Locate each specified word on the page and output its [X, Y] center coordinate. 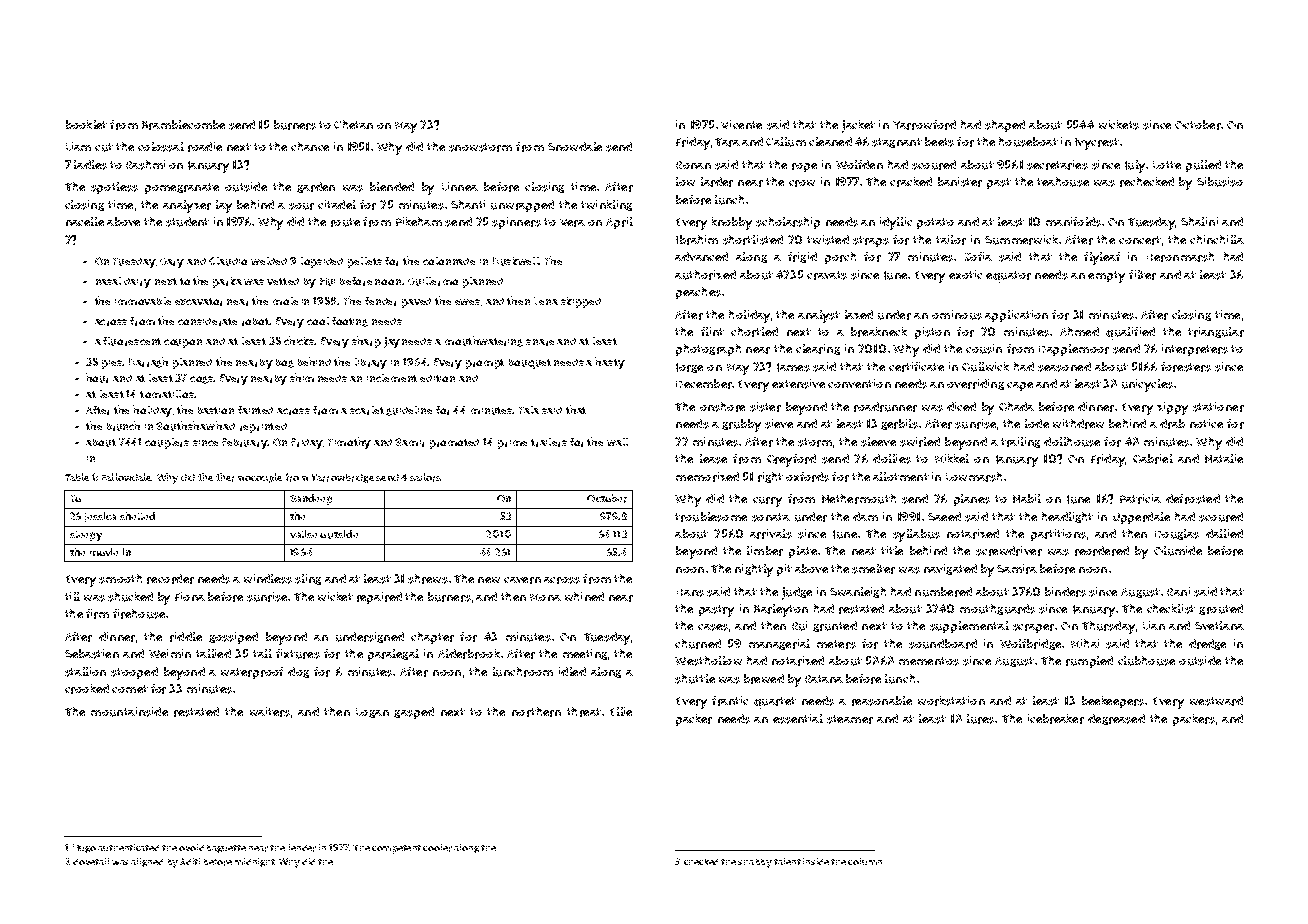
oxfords [807, 477]
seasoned [1064, 367]
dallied [1224, 533]
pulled [1203, 166]
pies [112, 364]
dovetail [91, 861]
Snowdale [575, 146]
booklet [86, 124]
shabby [755, 863]
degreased [1116, 719]
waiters [270, 712]
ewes [467, 302]
